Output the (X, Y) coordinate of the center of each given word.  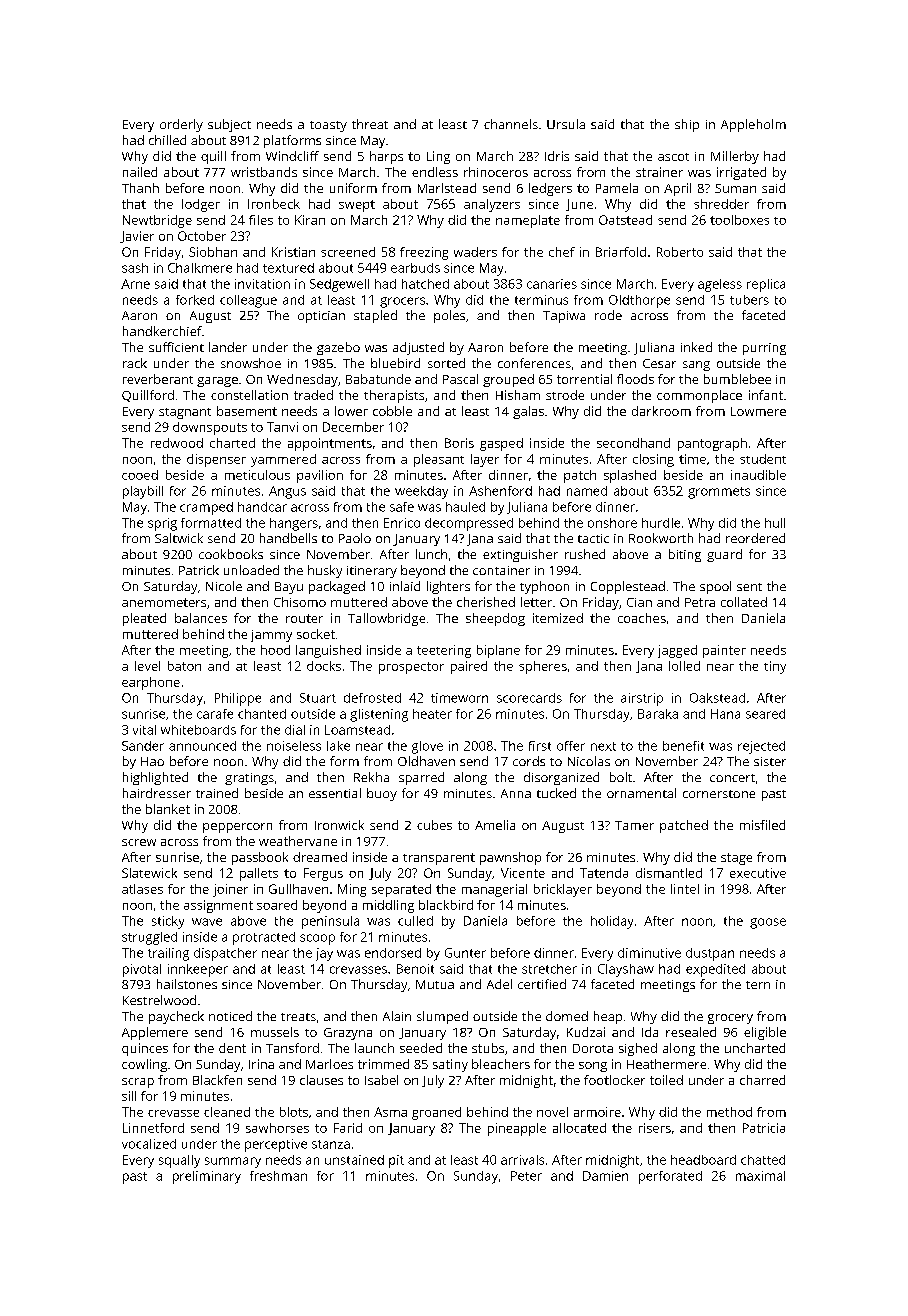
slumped (442, 1017)
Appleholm (753, 125)
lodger (201, 205)
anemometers (164, 602)
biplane (498, 651)
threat (370, 124)
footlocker (614, 1080)
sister (770, 761)
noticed (230, 1016)
